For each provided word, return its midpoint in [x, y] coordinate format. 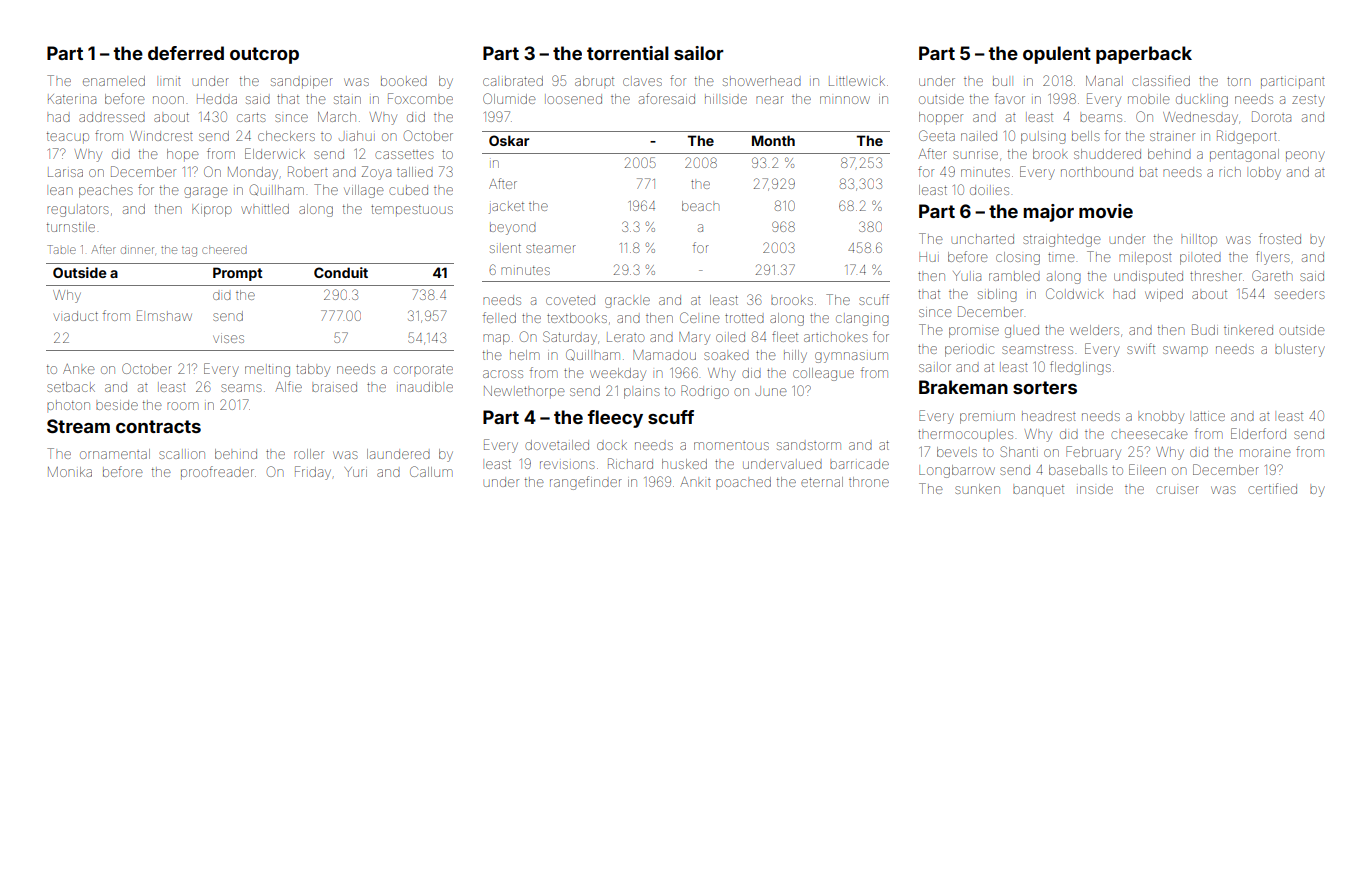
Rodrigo [705, 392]
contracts [158, 426]
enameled [114, 81]
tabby [313, 370]
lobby [1265, 173]
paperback [1144, 55]
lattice [1209, 416]
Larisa [65, 173]
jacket [506, 208]
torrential [628, 53]
